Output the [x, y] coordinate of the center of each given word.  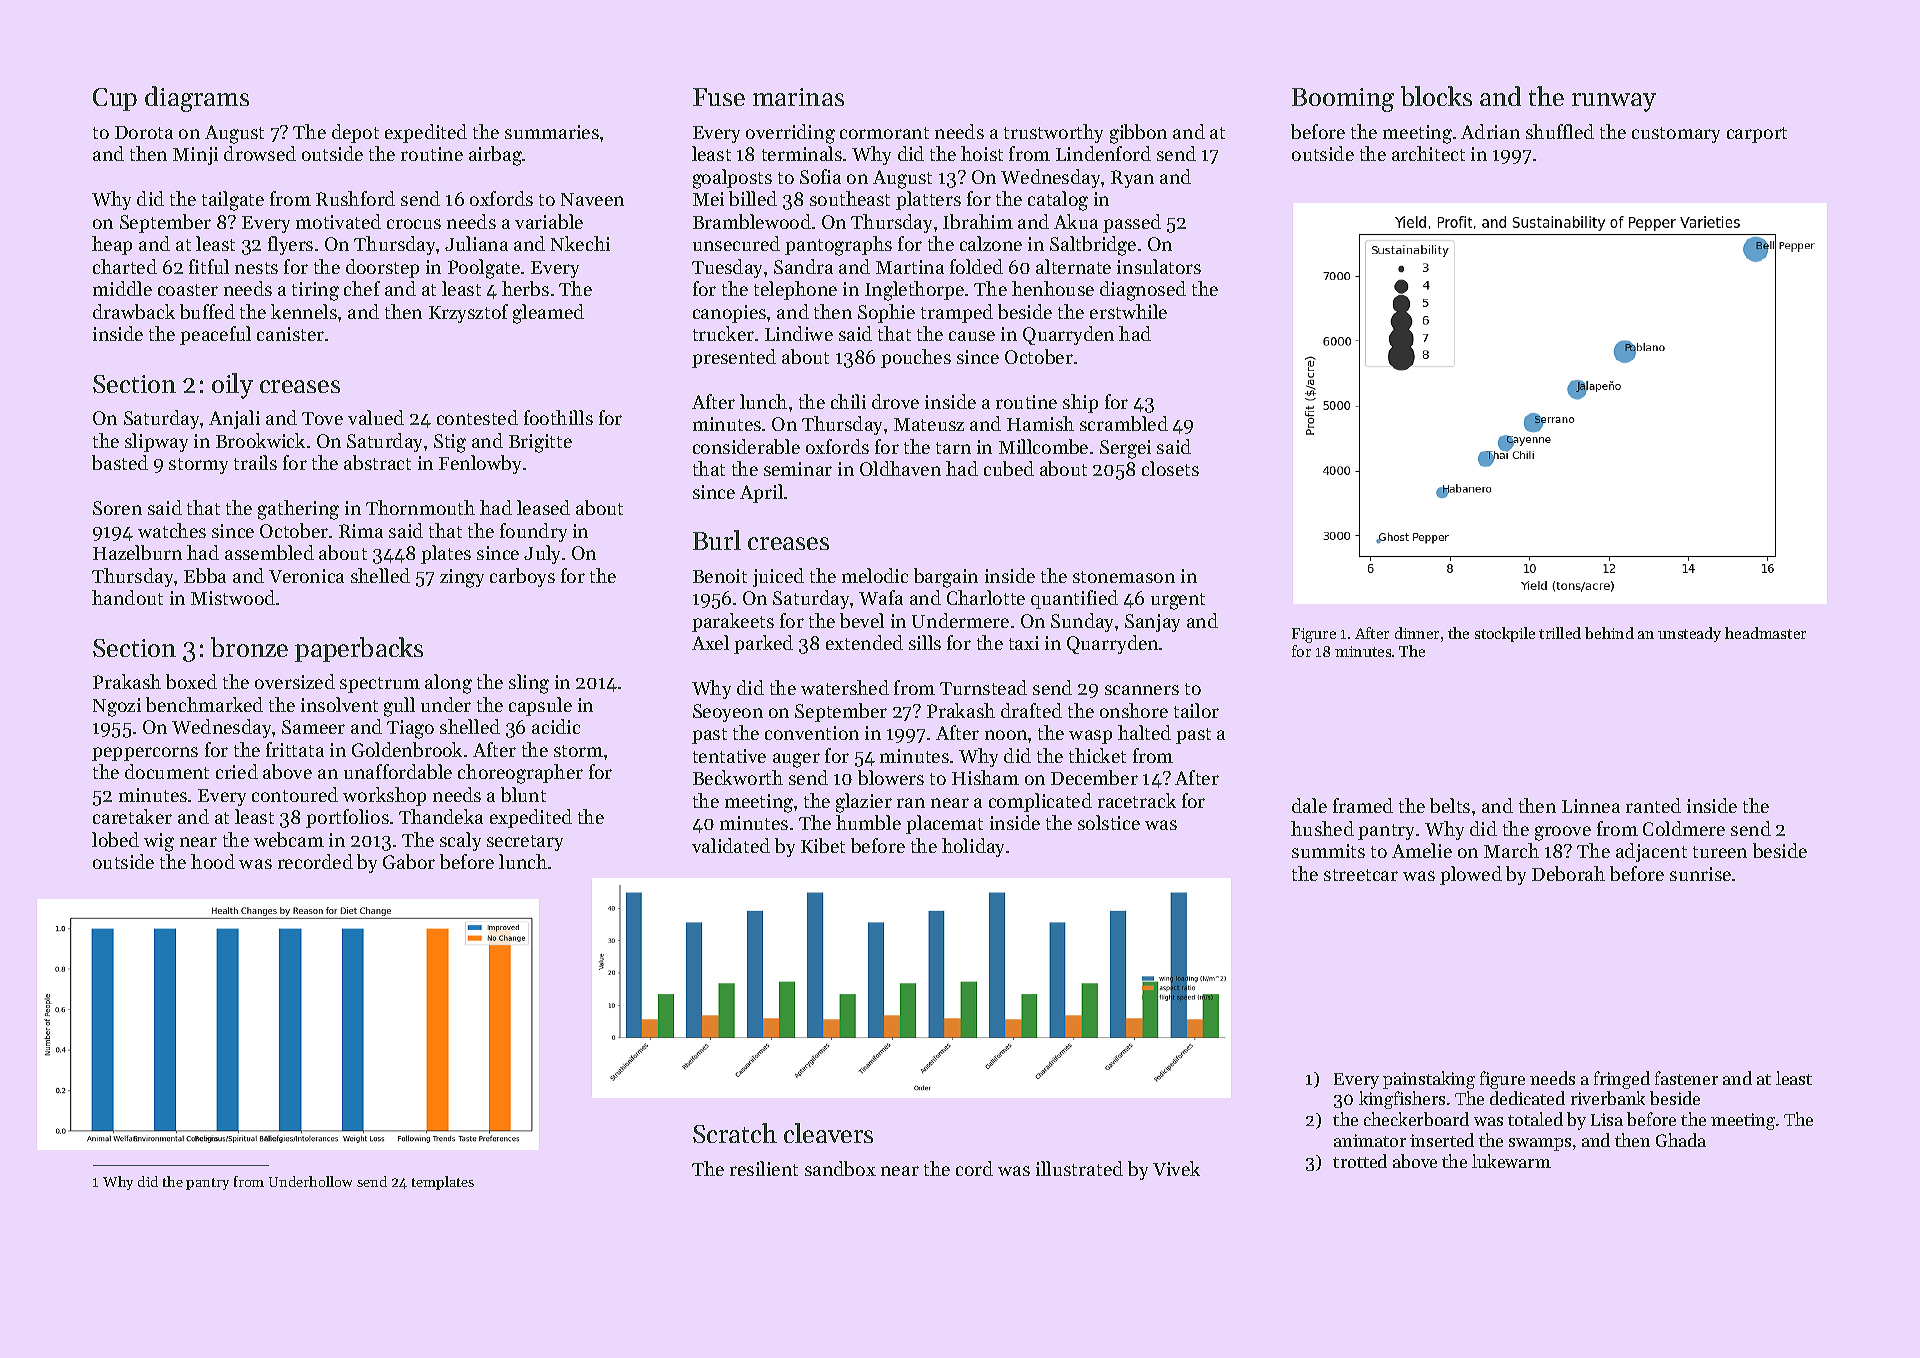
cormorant [884, 133]
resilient [764, 1168]
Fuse [719, 97]
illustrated [1079, 1168]
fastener [1686, 1078]
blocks [1436, 96]
